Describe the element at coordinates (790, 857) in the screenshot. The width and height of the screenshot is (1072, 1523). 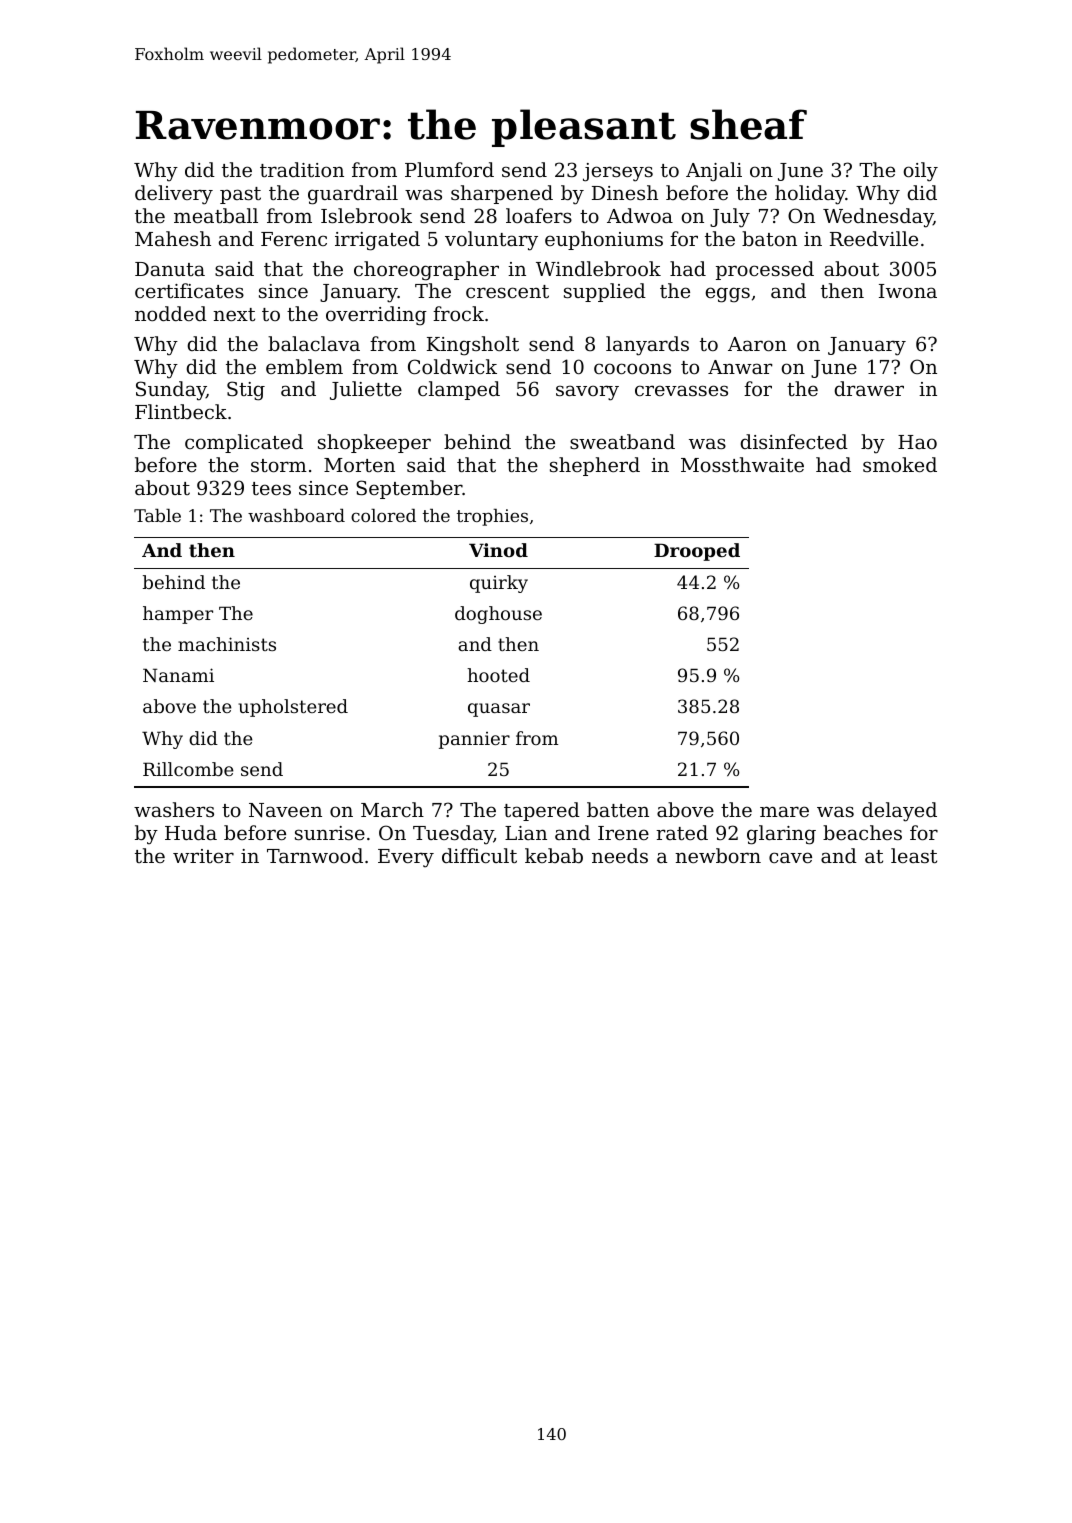
I see `cave` at that location.
